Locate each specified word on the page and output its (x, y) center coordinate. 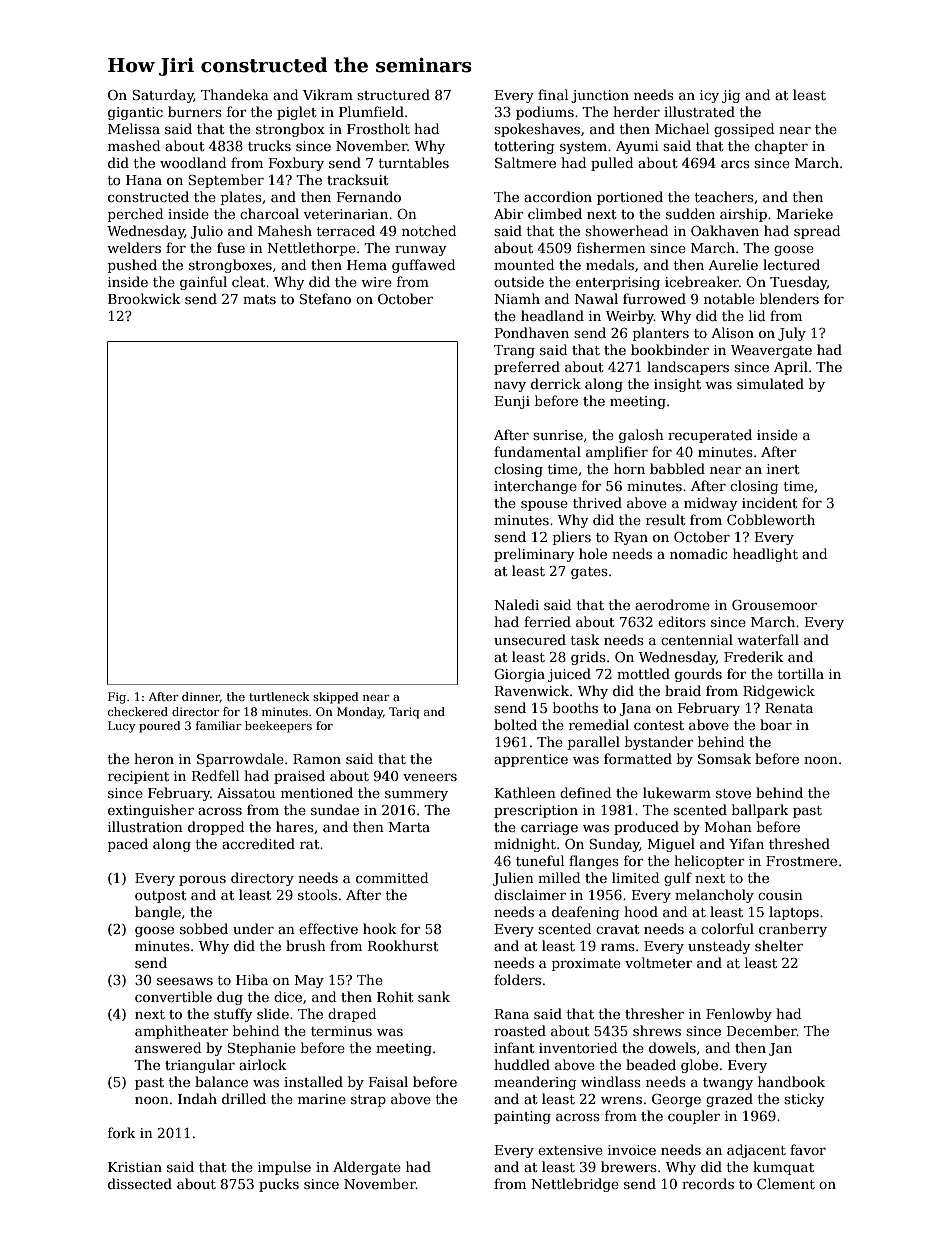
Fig (117, 698)
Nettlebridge (575, 1185)
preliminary (534, 555)
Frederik (754, 656)
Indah (197, 1098)
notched (429, 230)
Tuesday (798, 283)
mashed (134, 145)
